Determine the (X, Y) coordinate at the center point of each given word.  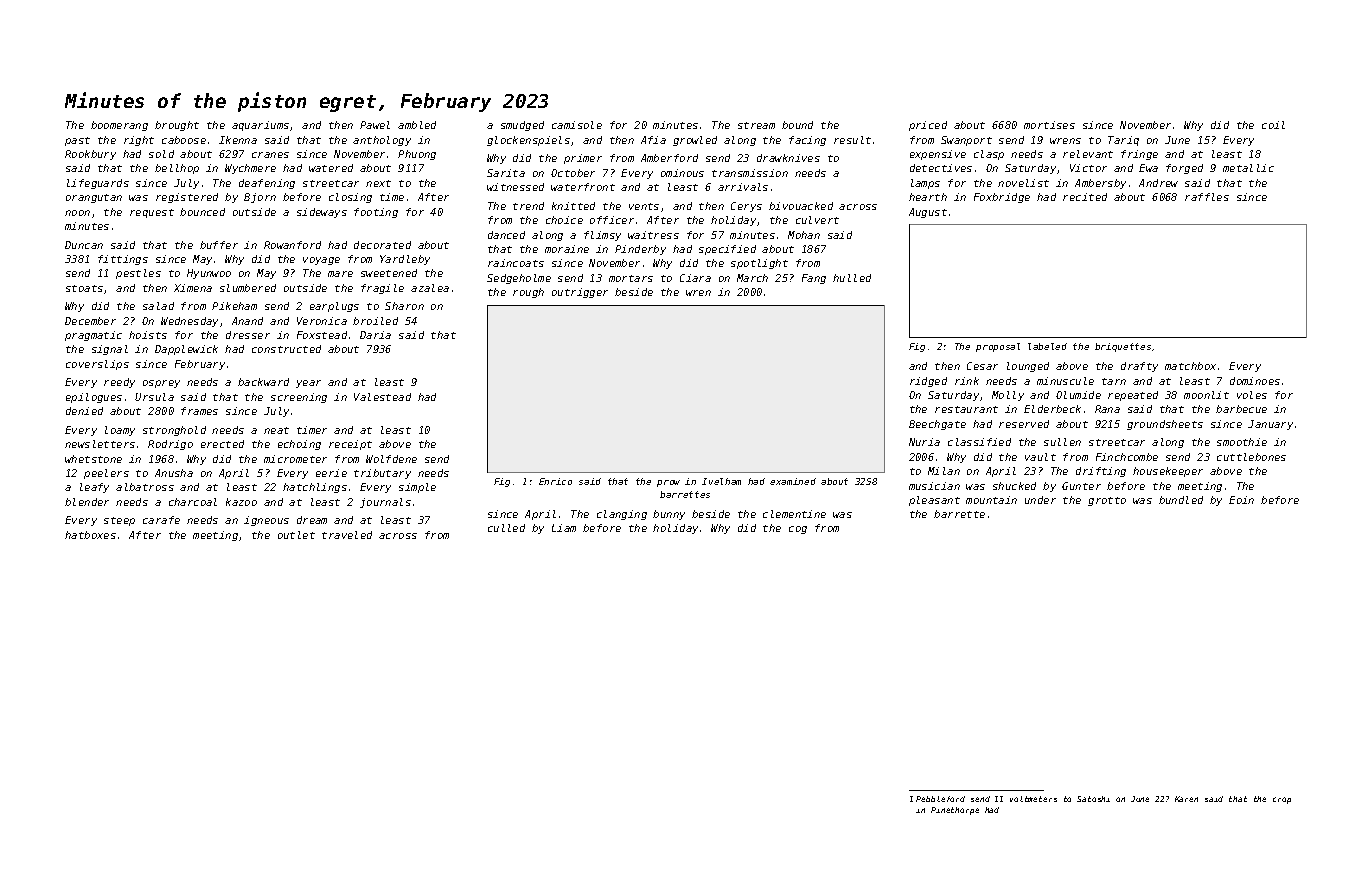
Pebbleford (940, 799)
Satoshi (1093, 799)
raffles (1207, 197)
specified (727, 250)
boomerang (119, 126)
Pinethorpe (955, 811)
